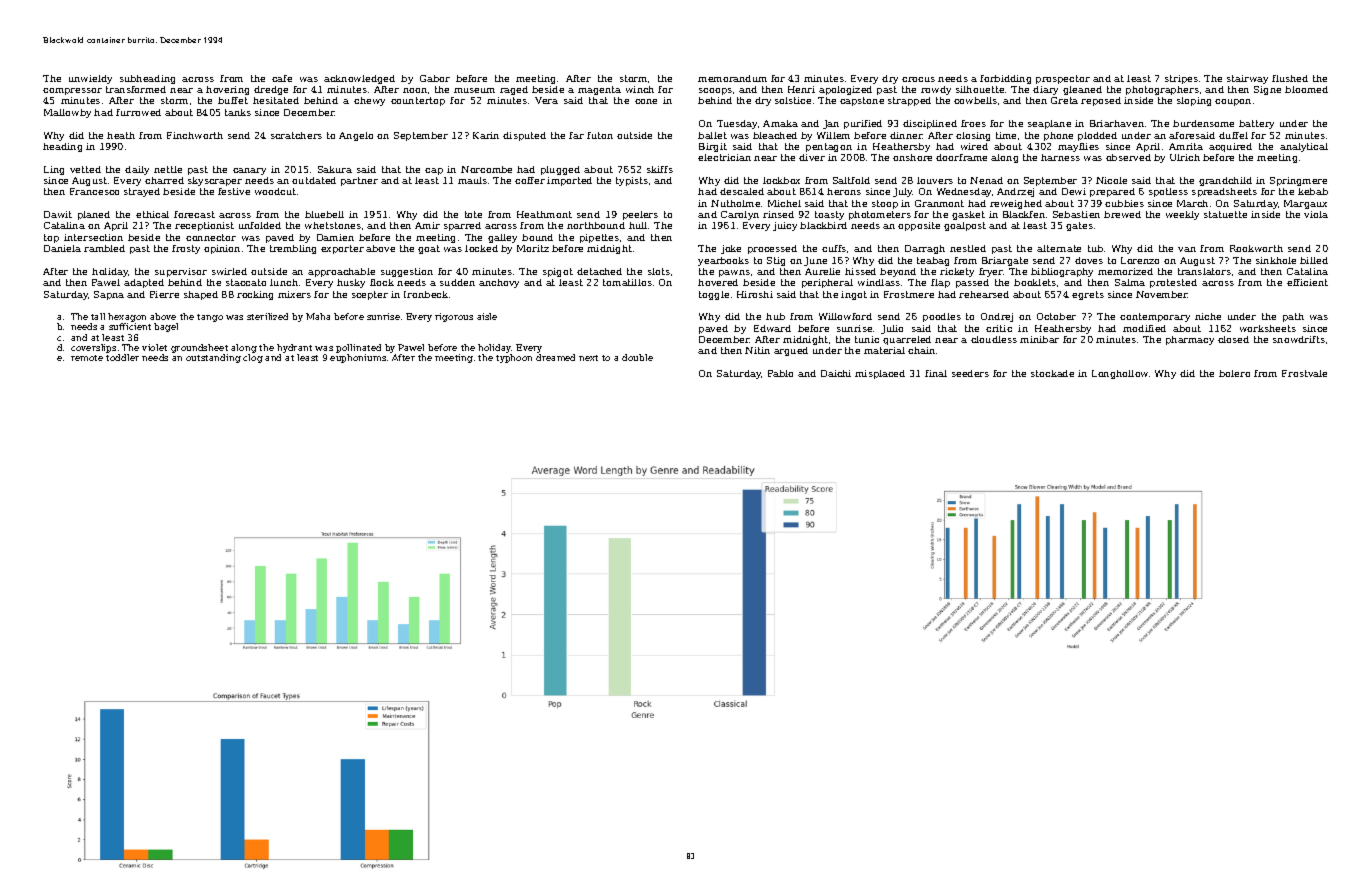 This screenshot has height=887, width=1372. Describe the element at coordinates (1208, 316) in the screenshot. I see `niche` at that location.
